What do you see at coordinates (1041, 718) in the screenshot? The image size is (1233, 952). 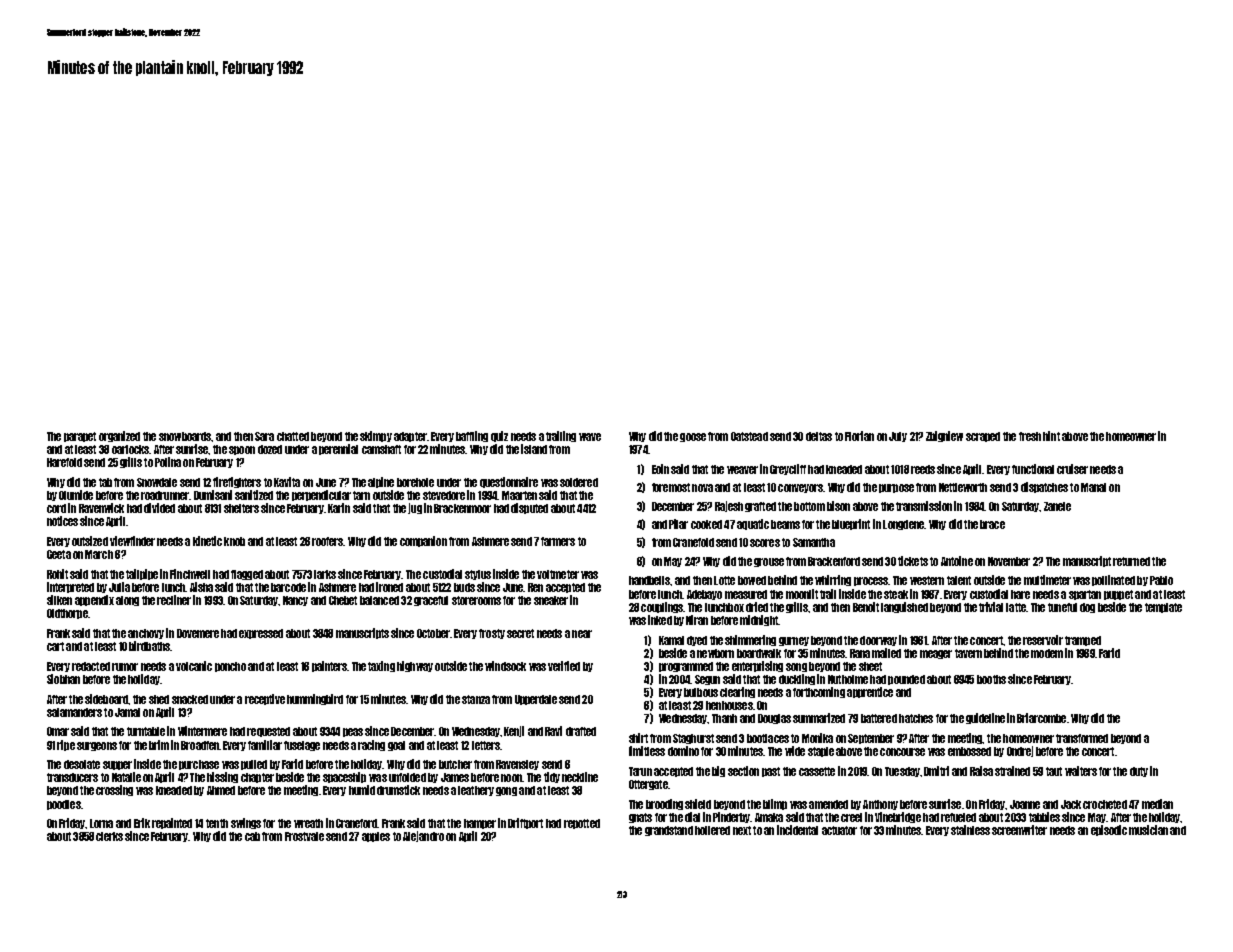 I see `Briarcombe` at bounding box center [1041, 718].
